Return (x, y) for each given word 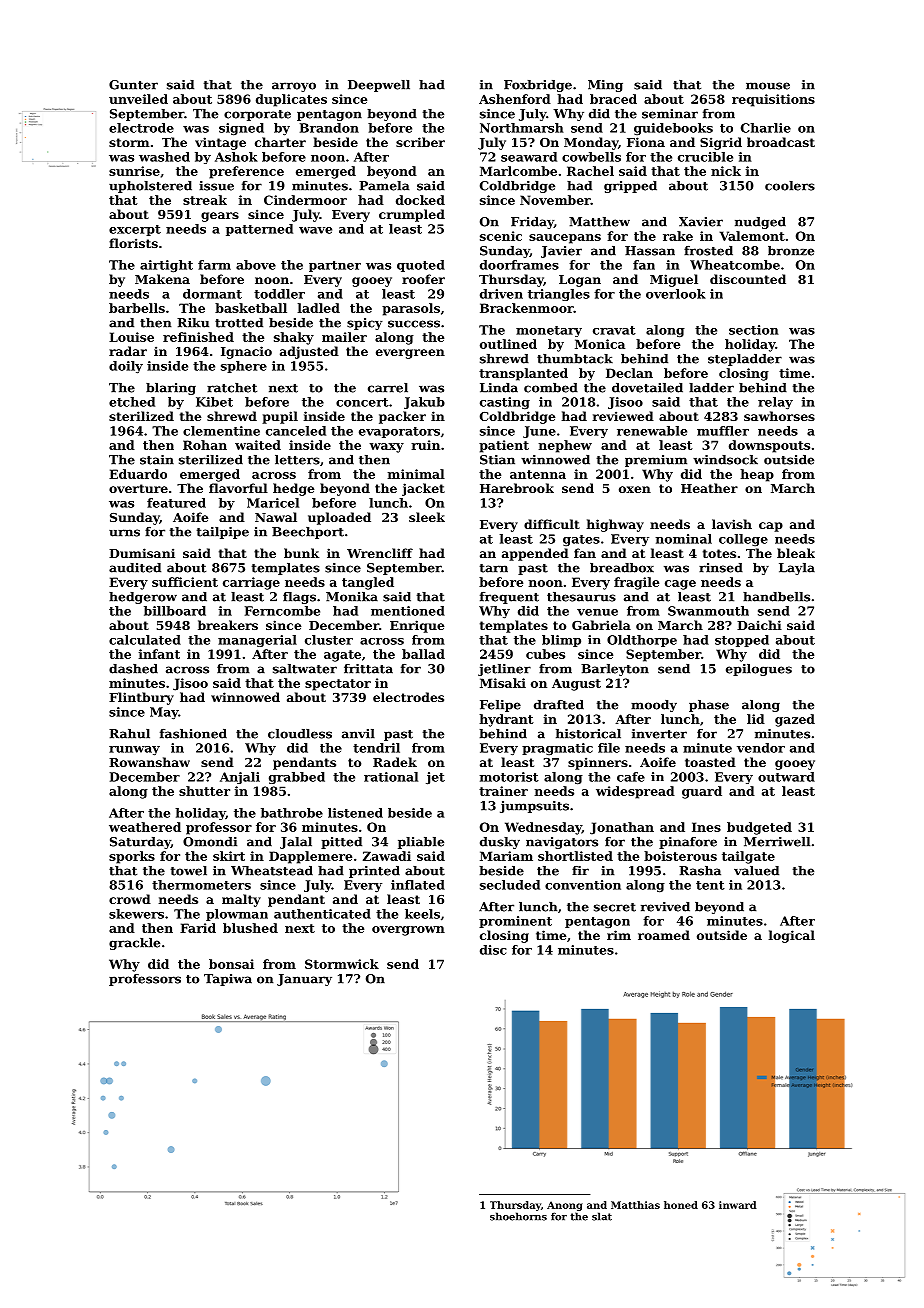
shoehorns (518, 1216)
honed (681, 1205)
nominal (684, 539)
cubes (545, 654)
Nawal (276, 517)
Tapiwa (228, 980)
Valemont (752, 236)
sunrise (134, 171)
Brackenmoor (527, 308)
